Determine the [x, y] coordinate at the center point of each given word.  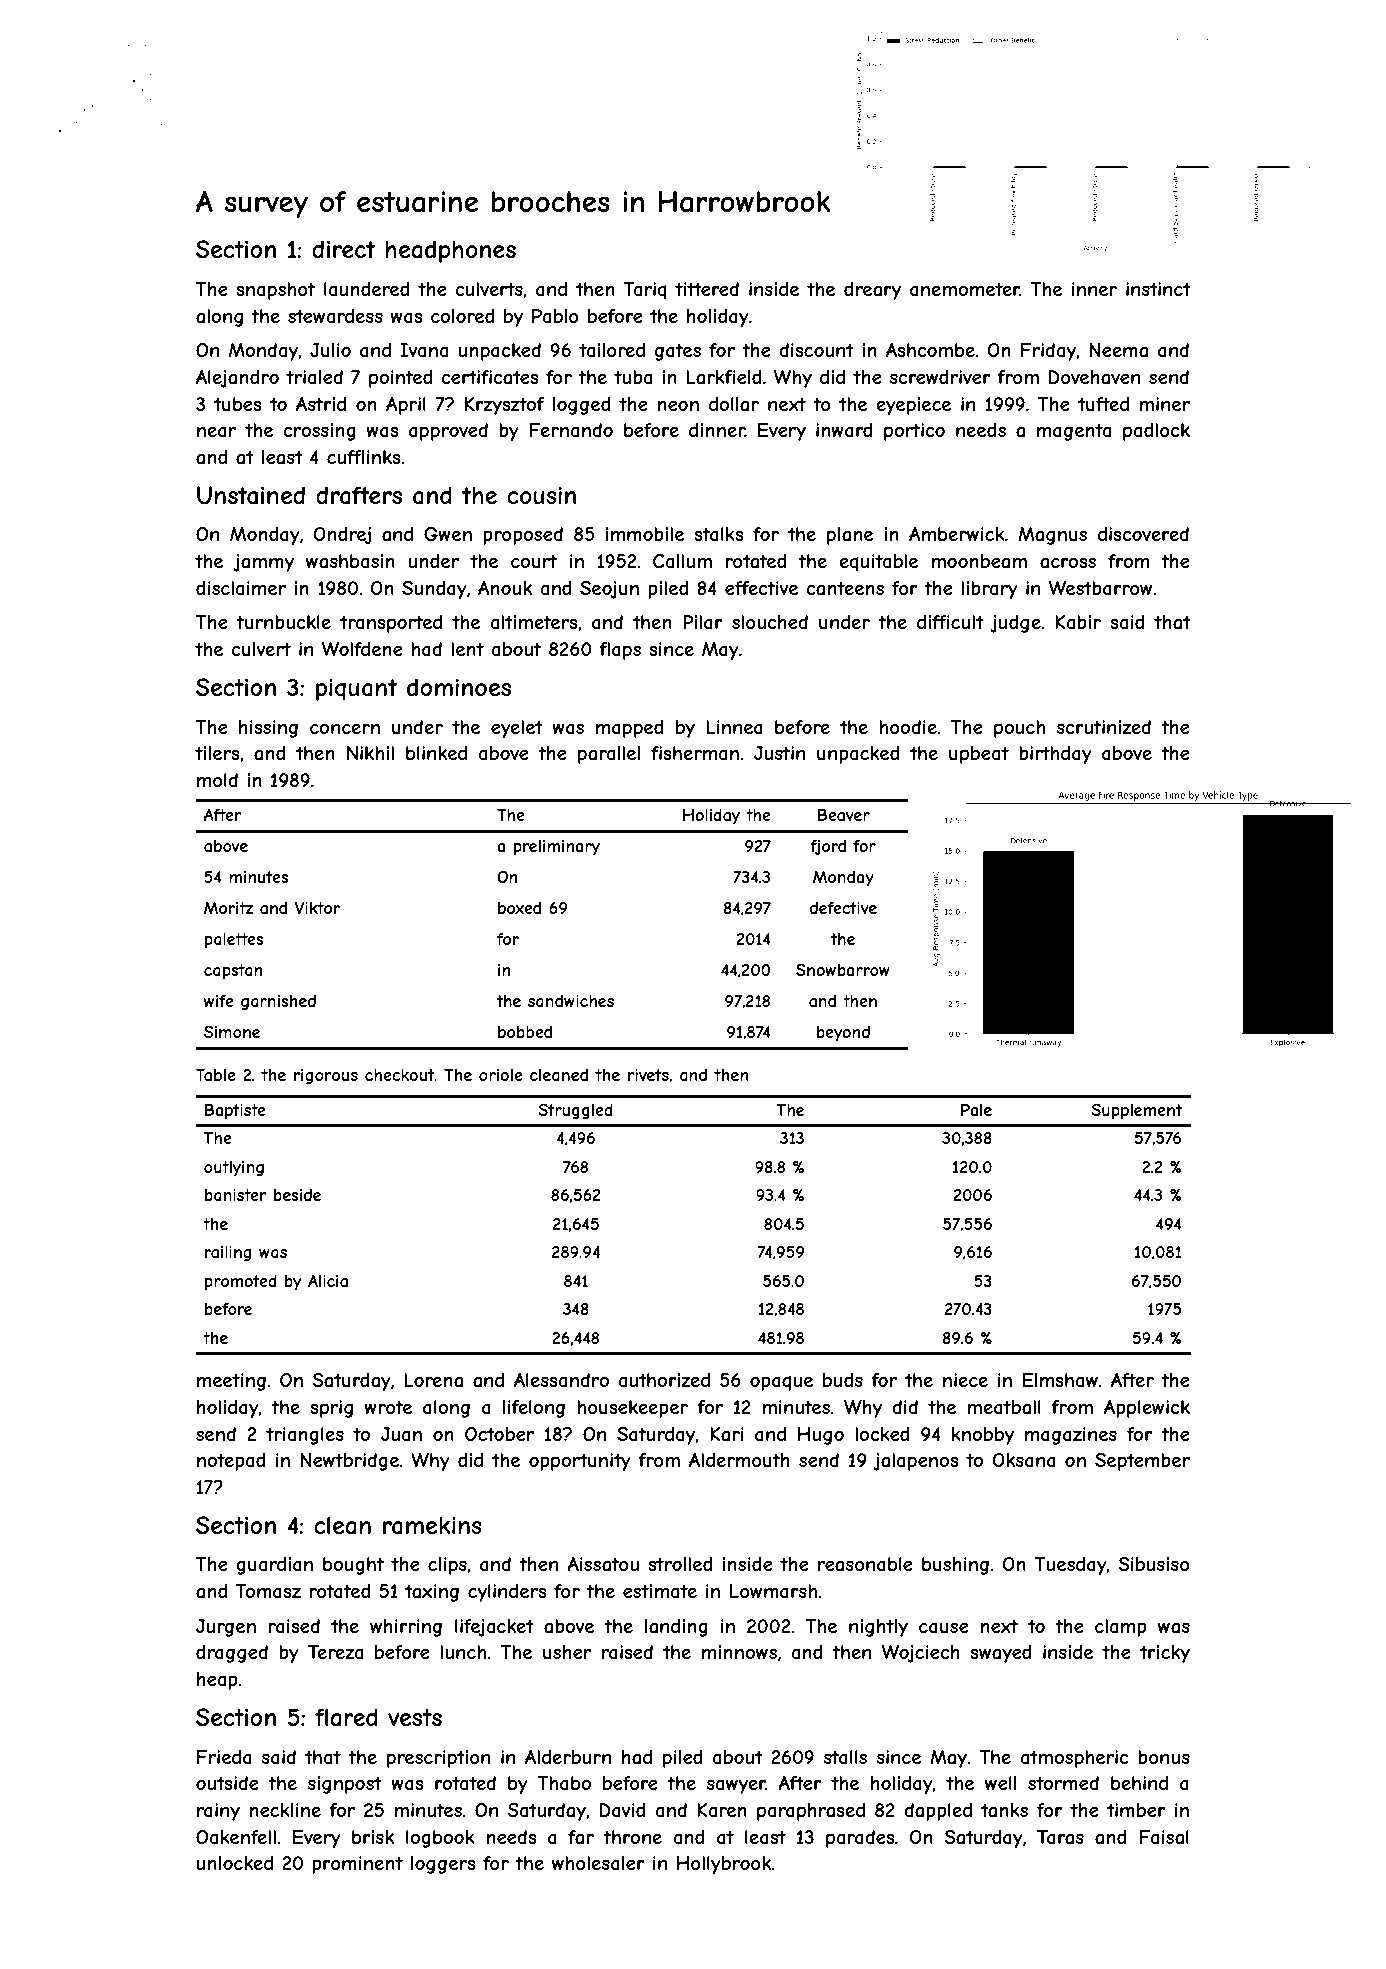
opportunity [580, 1462]
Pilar [703, 622]
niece [965, 1380]
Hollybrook [724, 1865]
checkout [400, 1075]
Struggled [575, 1111]
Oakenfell [236, 1837]
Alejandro [237, 379]
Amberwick [957, 534]
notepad [231, 1462]
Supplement [1136, 1111]
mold [217, 780]
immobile [644, 534]
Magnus [1052, 536]
